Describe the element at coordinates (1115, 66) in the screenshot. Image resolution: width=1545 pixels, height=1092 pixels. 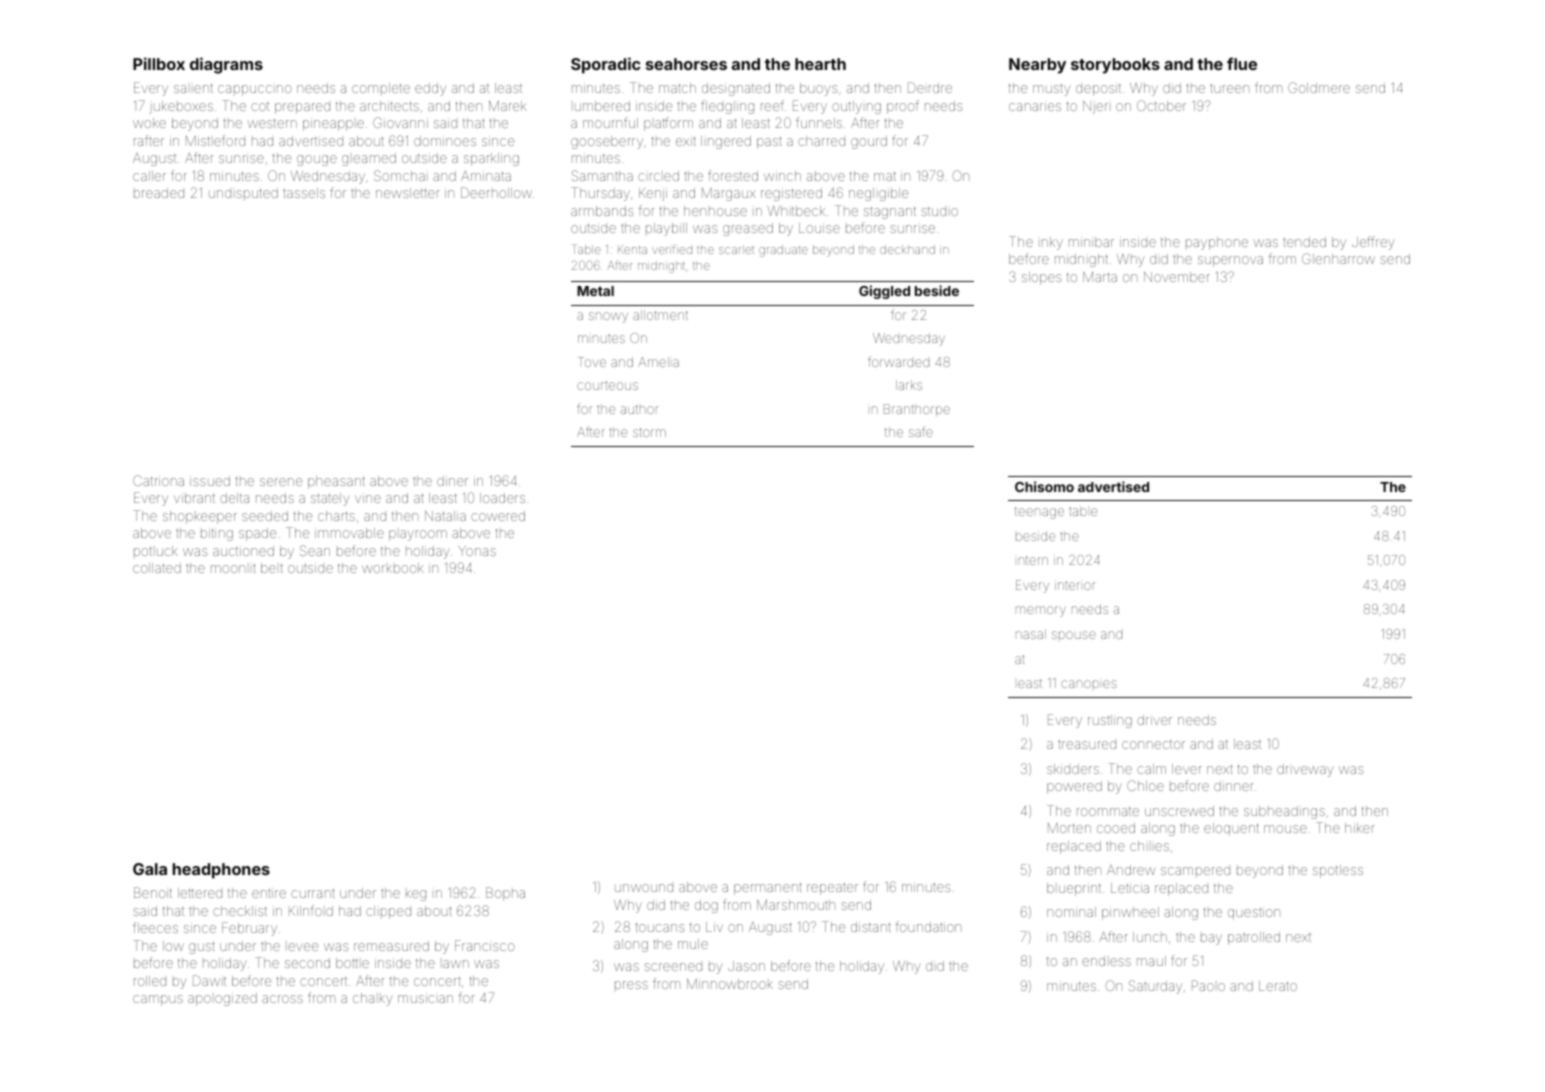
I see `storybooks` at that location.
